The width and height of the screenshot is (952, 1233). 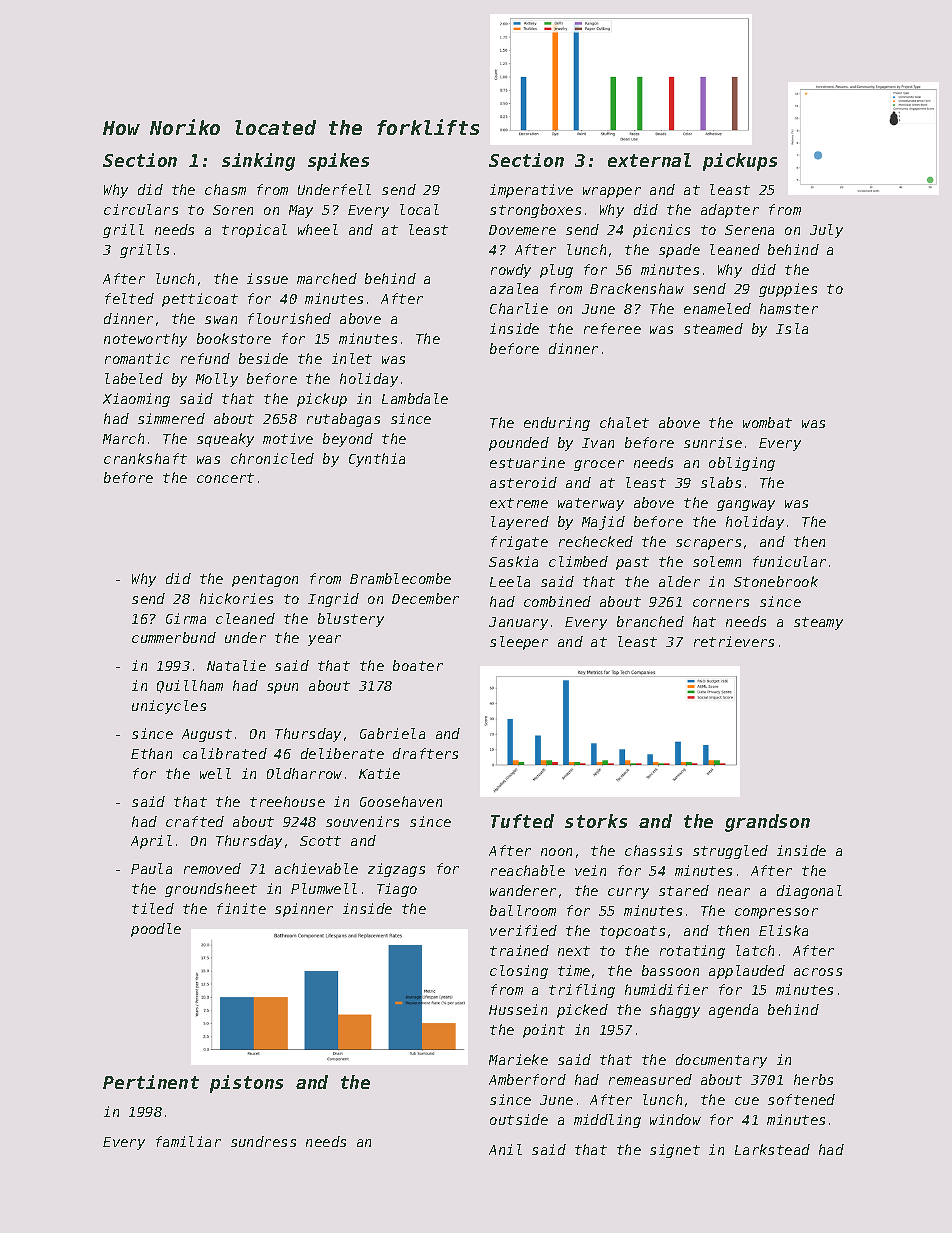 I want to click on Gabriela, so click(x=392, y=733).
